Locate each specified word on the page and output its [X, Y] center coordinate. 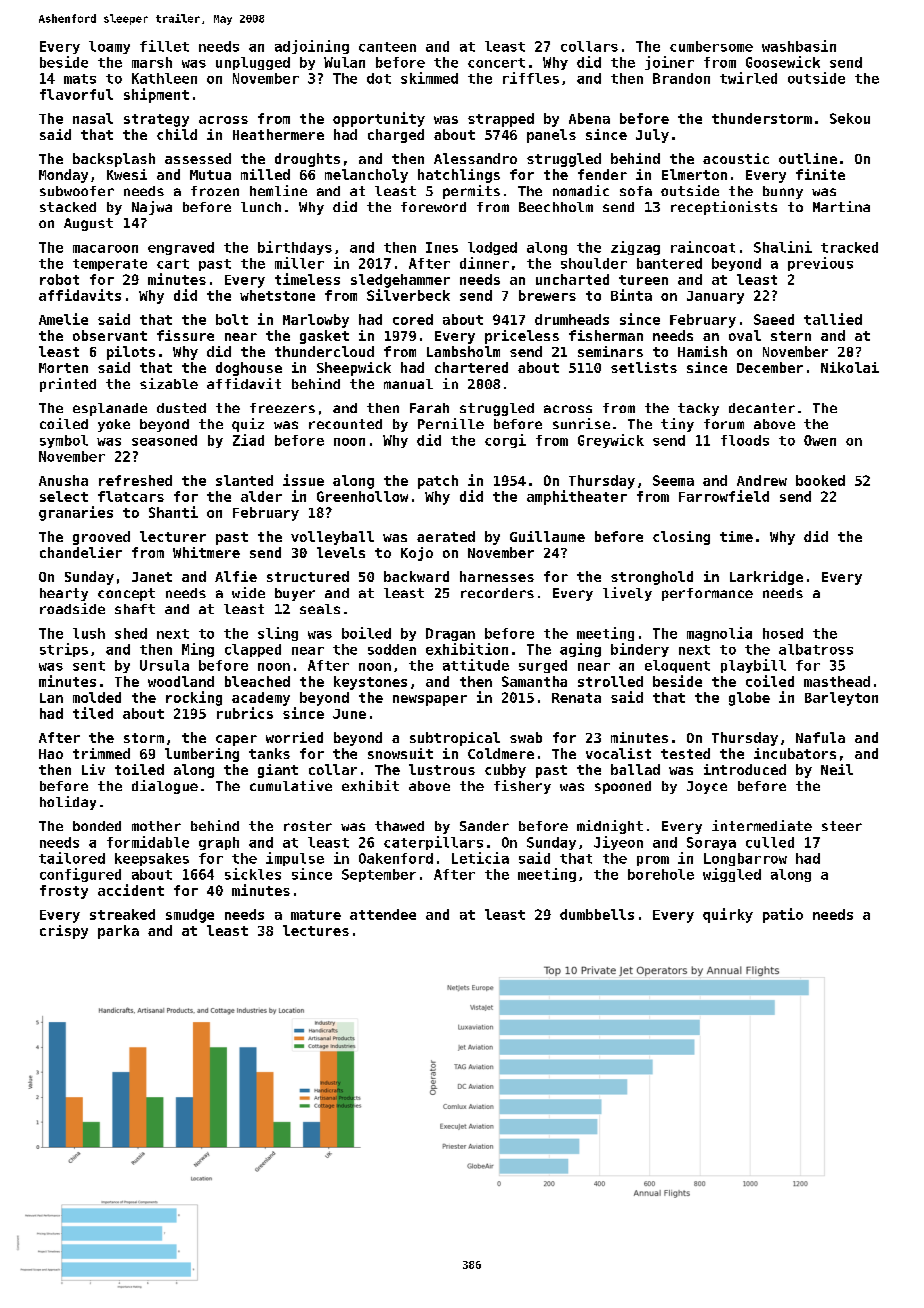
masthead [837, 681]
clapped [253, 650]
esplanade [110, 409]
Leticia [480, 858]
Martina [841, 206]
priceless [522, 337]
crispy [64, 932]
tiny [677, 425]
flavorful [76, 94]
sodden [392, 649]
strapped [501, 120]
